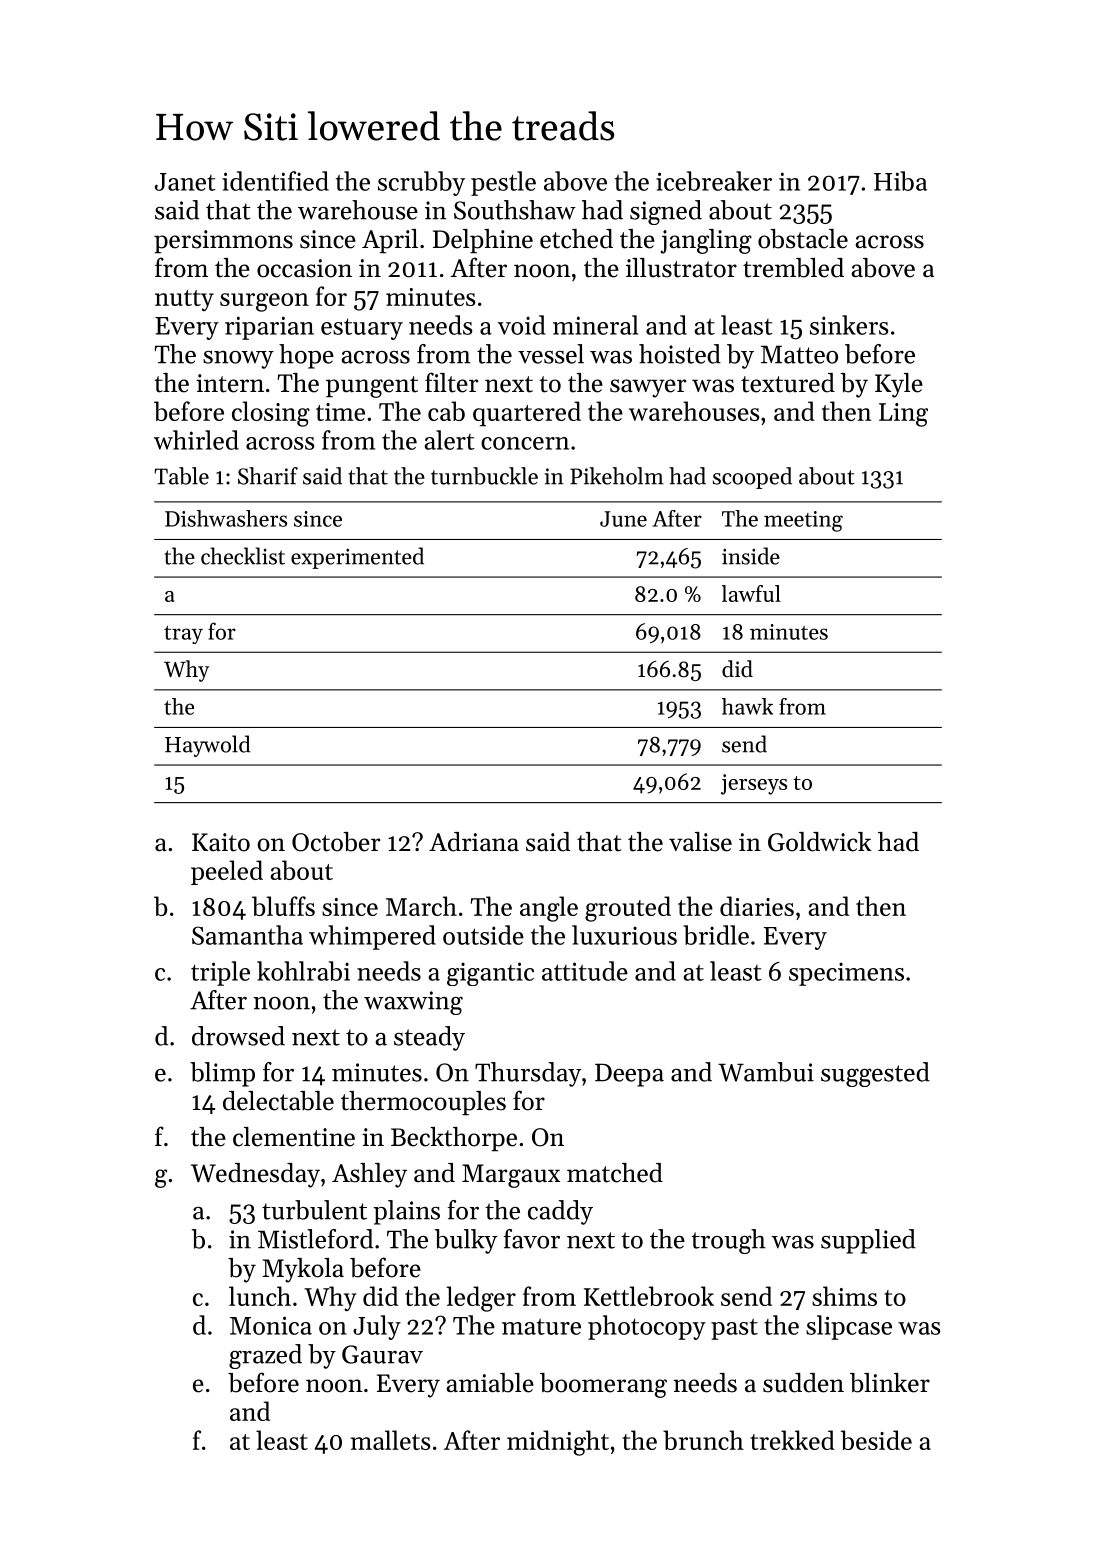 This page has width=1096, height=1556. Describe the element at coordinates (521, 325) in the page. I see `void` at that location.
